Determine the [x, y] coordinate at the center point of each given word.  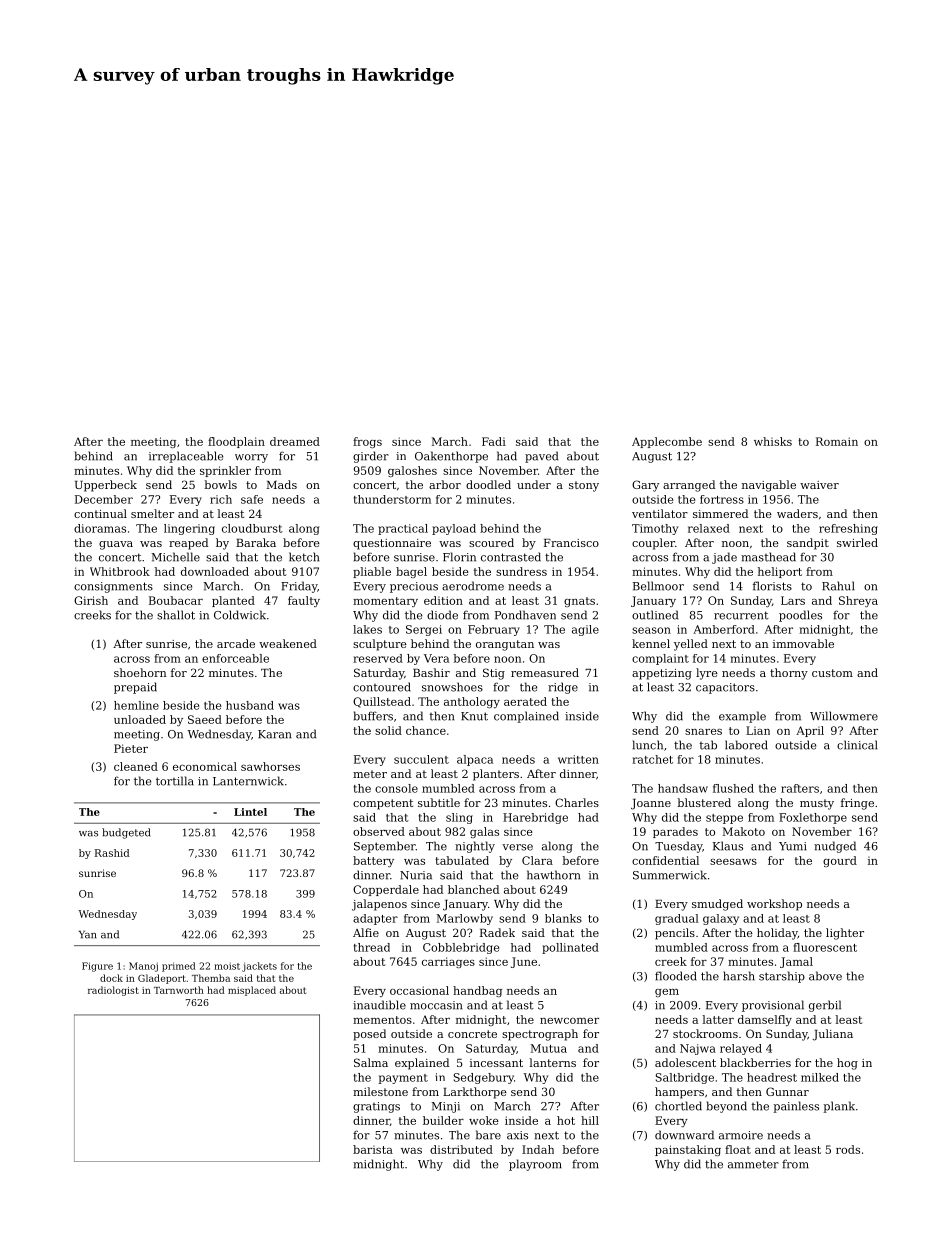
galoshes [412, 471]
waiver [819, 485]
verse [517, 847]
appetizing [662, 674]
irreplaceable [186, 457]
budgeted [126, 833]
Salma [371, 1062]
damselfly [765, 1020]
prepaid [135, 688]
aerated [525, 701]
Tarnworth [179, 990]
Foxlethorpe [813, 818]
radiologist [113, 991]
